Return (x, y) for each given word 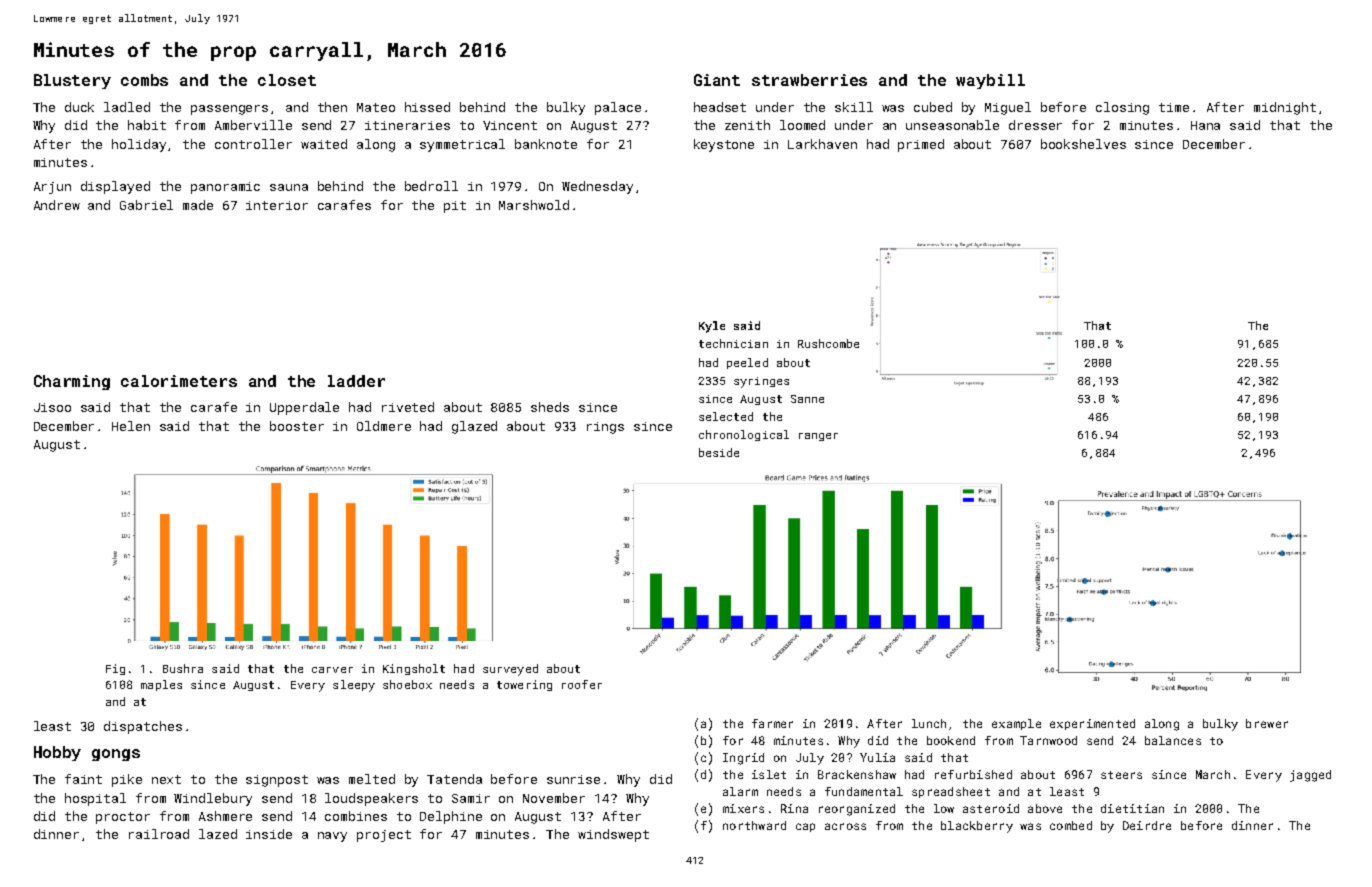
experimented (1092, 724)
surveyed (510, 670)
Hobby (57, 753)
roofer (582, 684)
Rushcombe (828, 343)
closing (1122, 108)
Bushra (183, 668)
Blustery (72, 81)
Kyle (712, 327)
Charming (72, 382)
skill (854, 107)
